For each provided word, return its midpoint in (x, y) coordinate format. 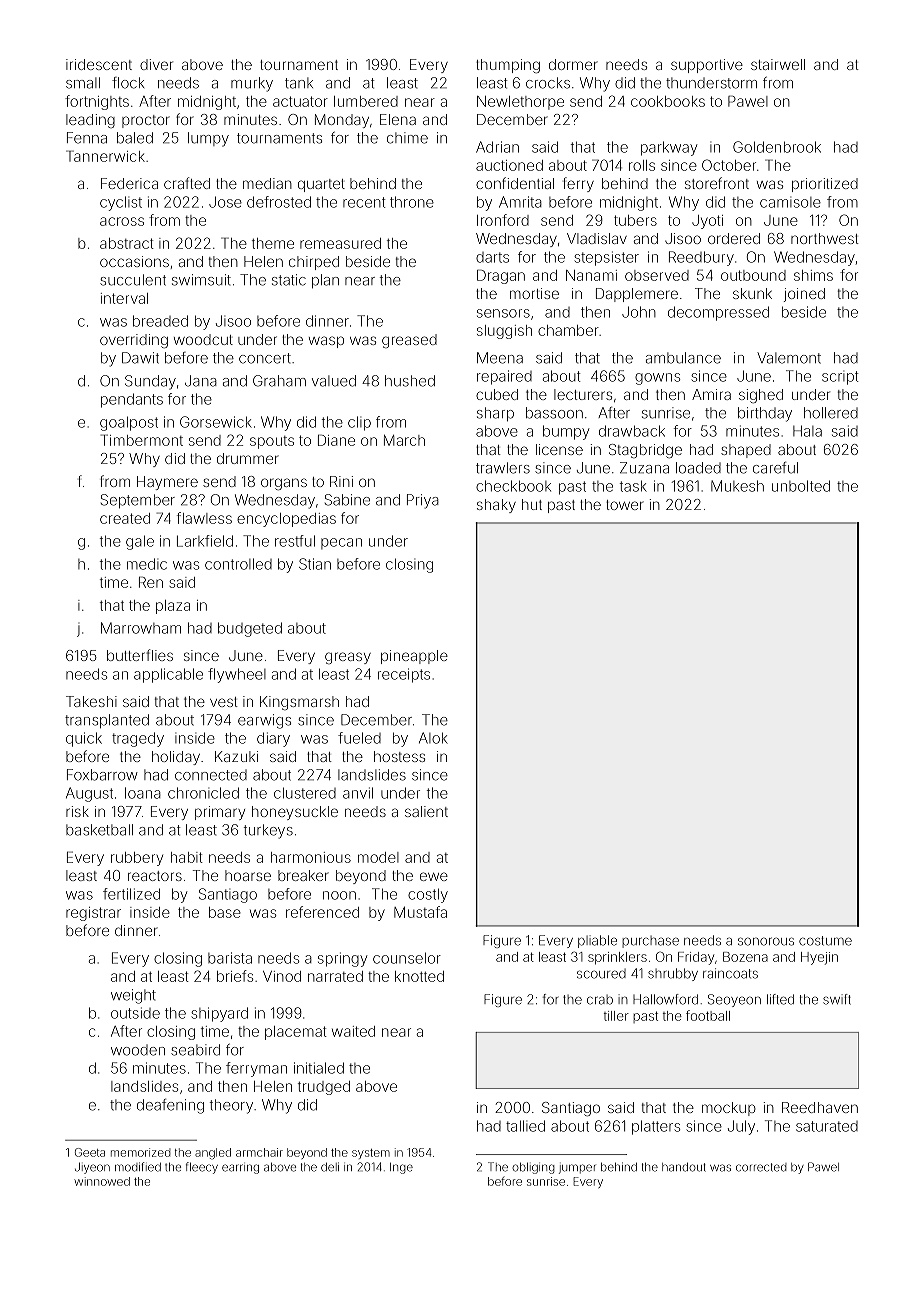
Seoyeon (734, 1000)
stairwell (778, 64)
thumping (508, 66)
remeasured (340, 243)
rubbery (137, 859)
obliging (533, 1168)
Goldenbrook (777, 147)
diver (156, 64)
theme (273, 243)
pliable (597, 941)
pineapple (414, 657)
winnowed (102, 1181)
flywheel (237, 675)
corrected (761, 1167)
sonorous (766, 941)
